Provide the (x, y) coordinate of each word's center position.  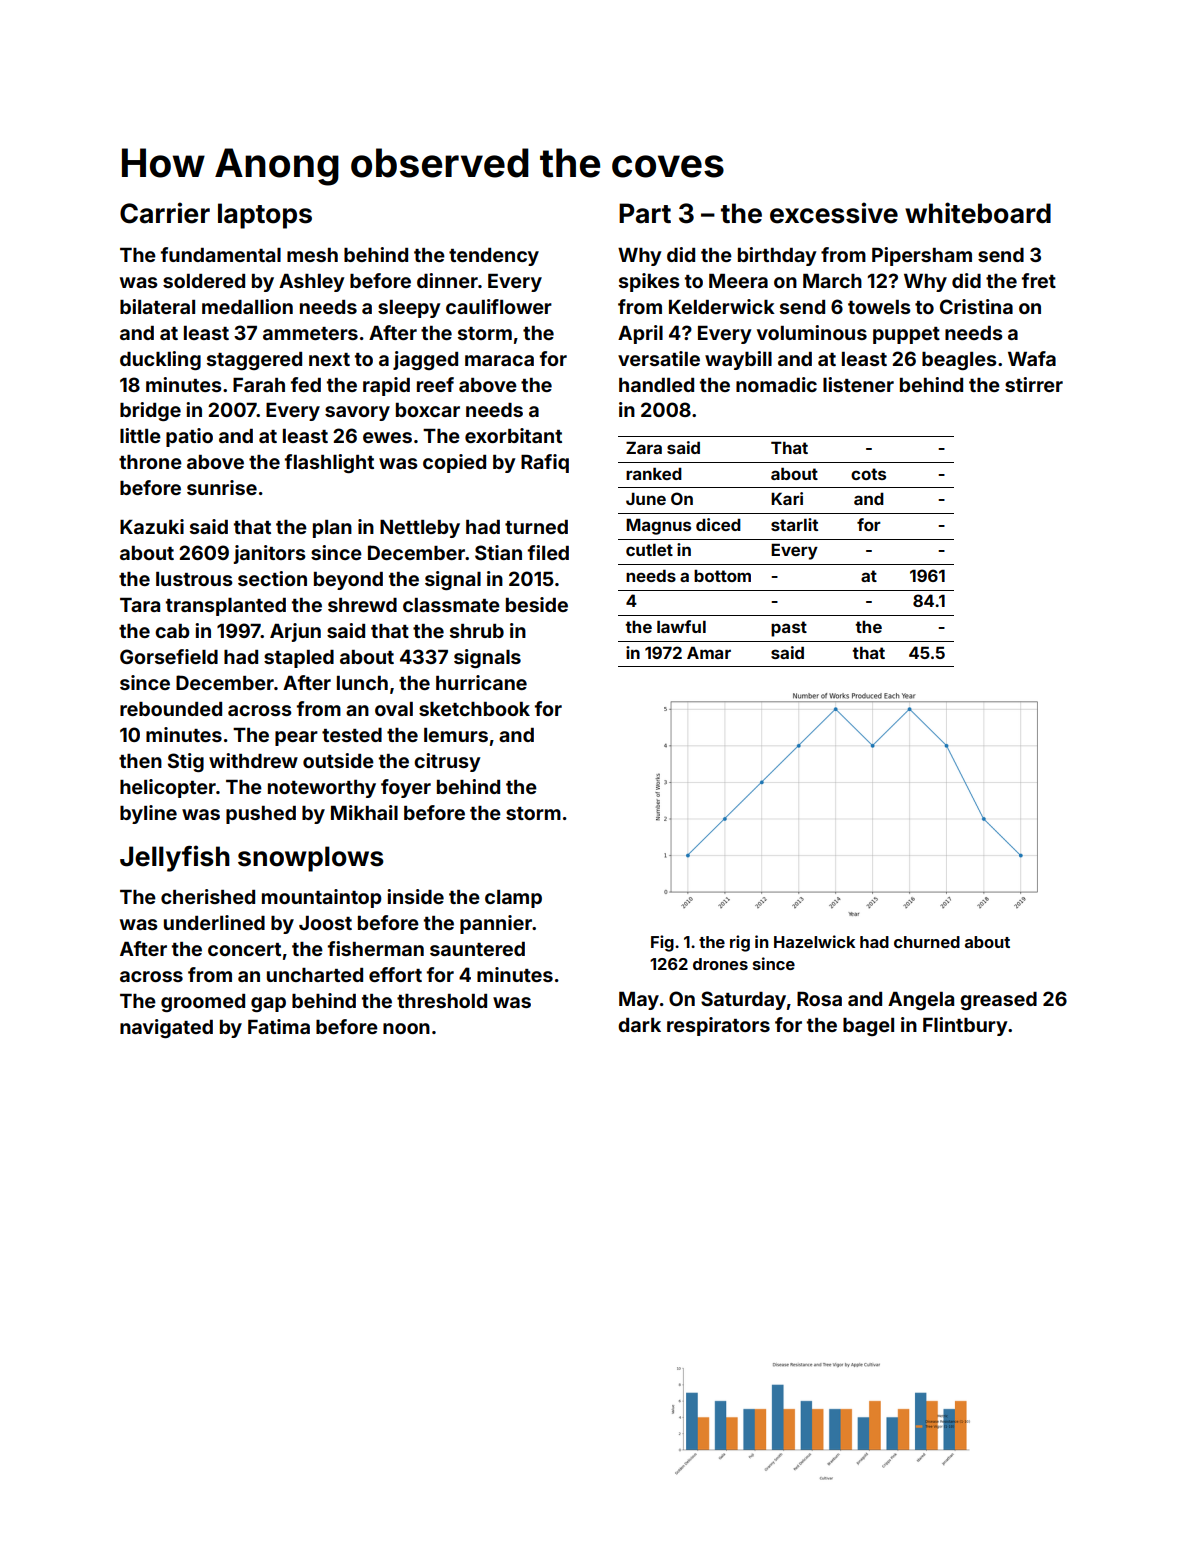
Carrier (165, 213)
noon (406, 1028)
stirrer (1034, 384)
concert (244, 949)
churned (927, 942)
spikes (649, 282)
